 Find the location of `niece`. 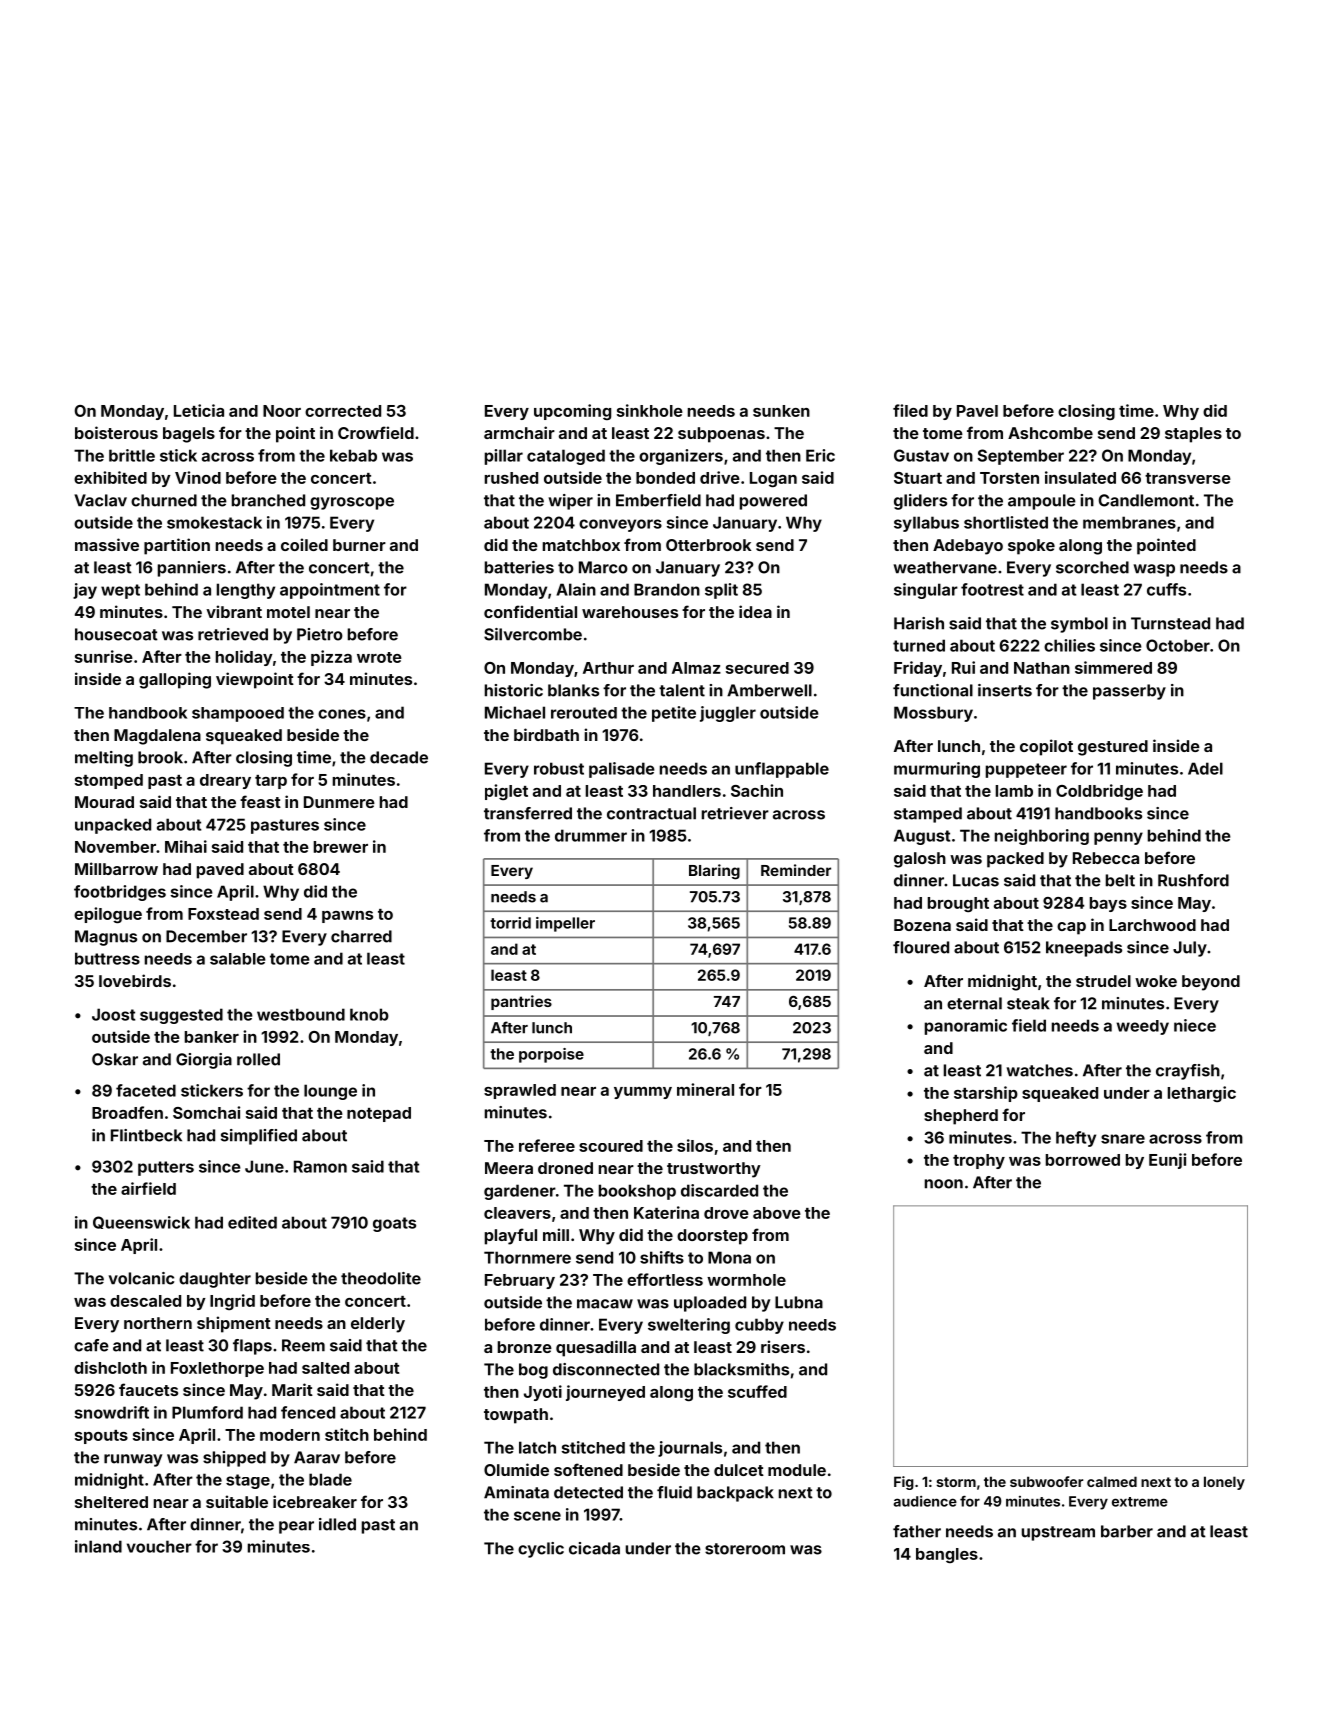

niece is located at coordinates (1195, 1025).
